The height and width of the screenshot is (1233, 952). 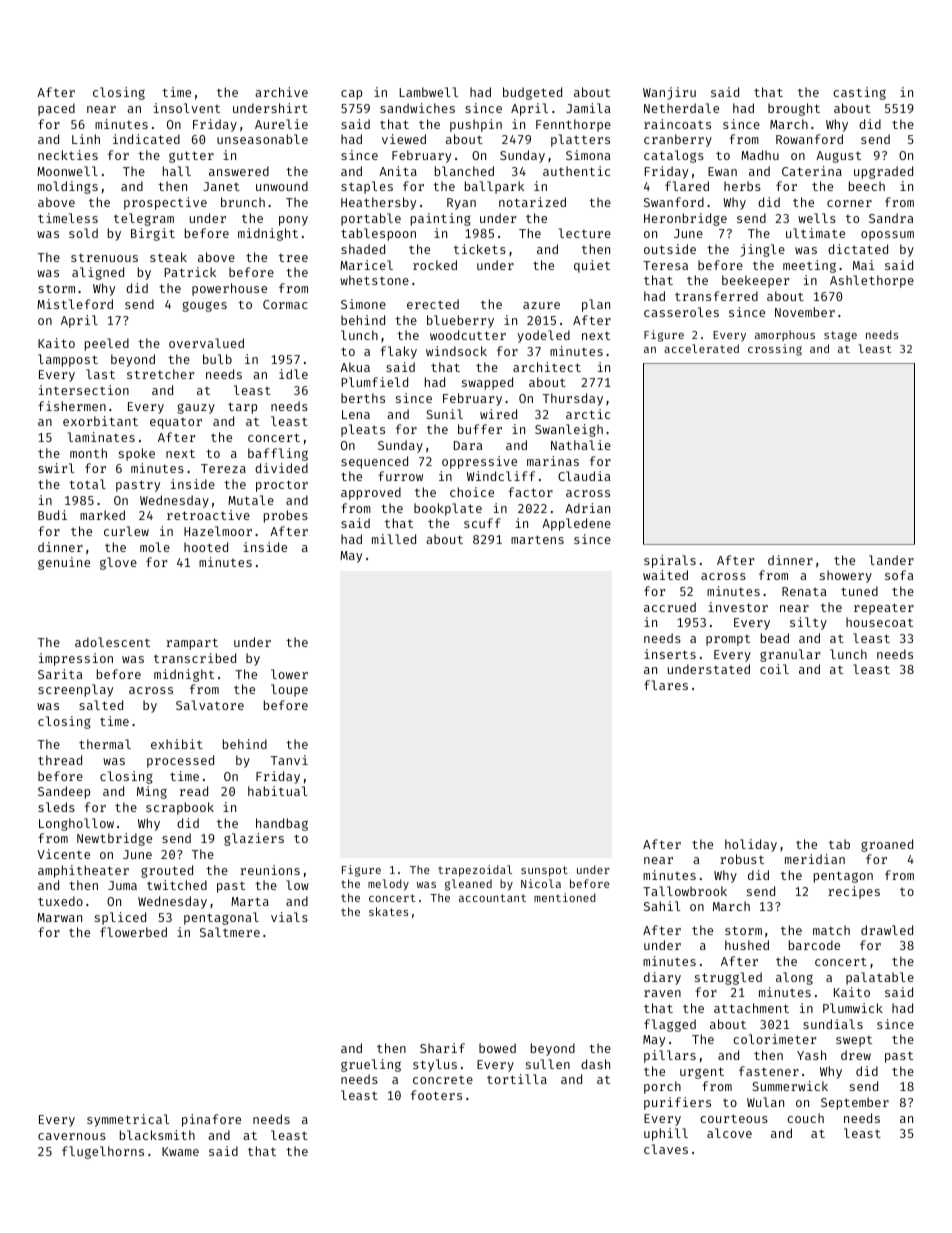 What do you see at coordinates (107, 344) in the screenshot?
I see `peeled` at bounding box center [107, 344].
